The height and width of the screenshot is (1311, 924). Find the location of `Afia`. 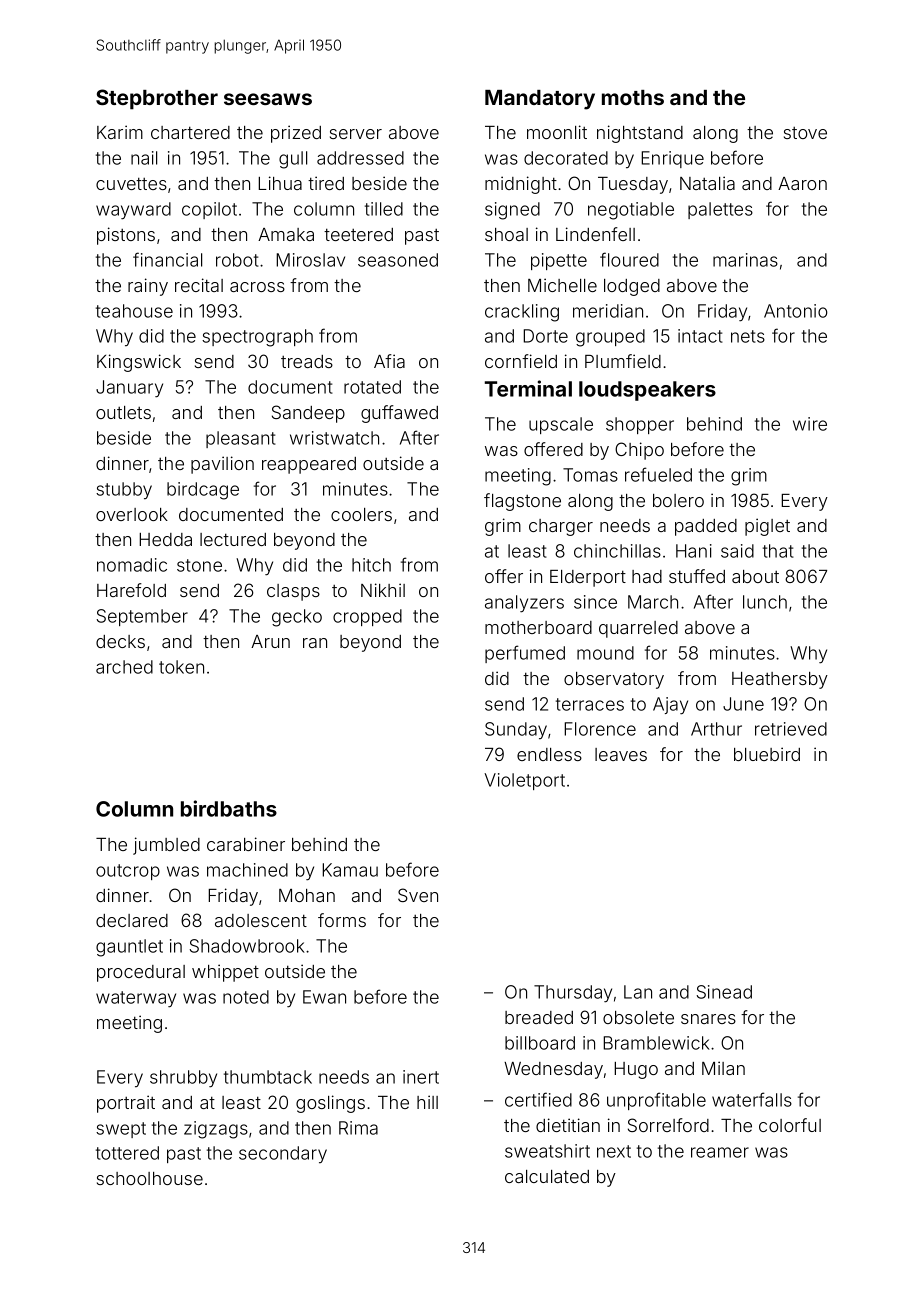

Afia is located at coordinates (389, 361).
